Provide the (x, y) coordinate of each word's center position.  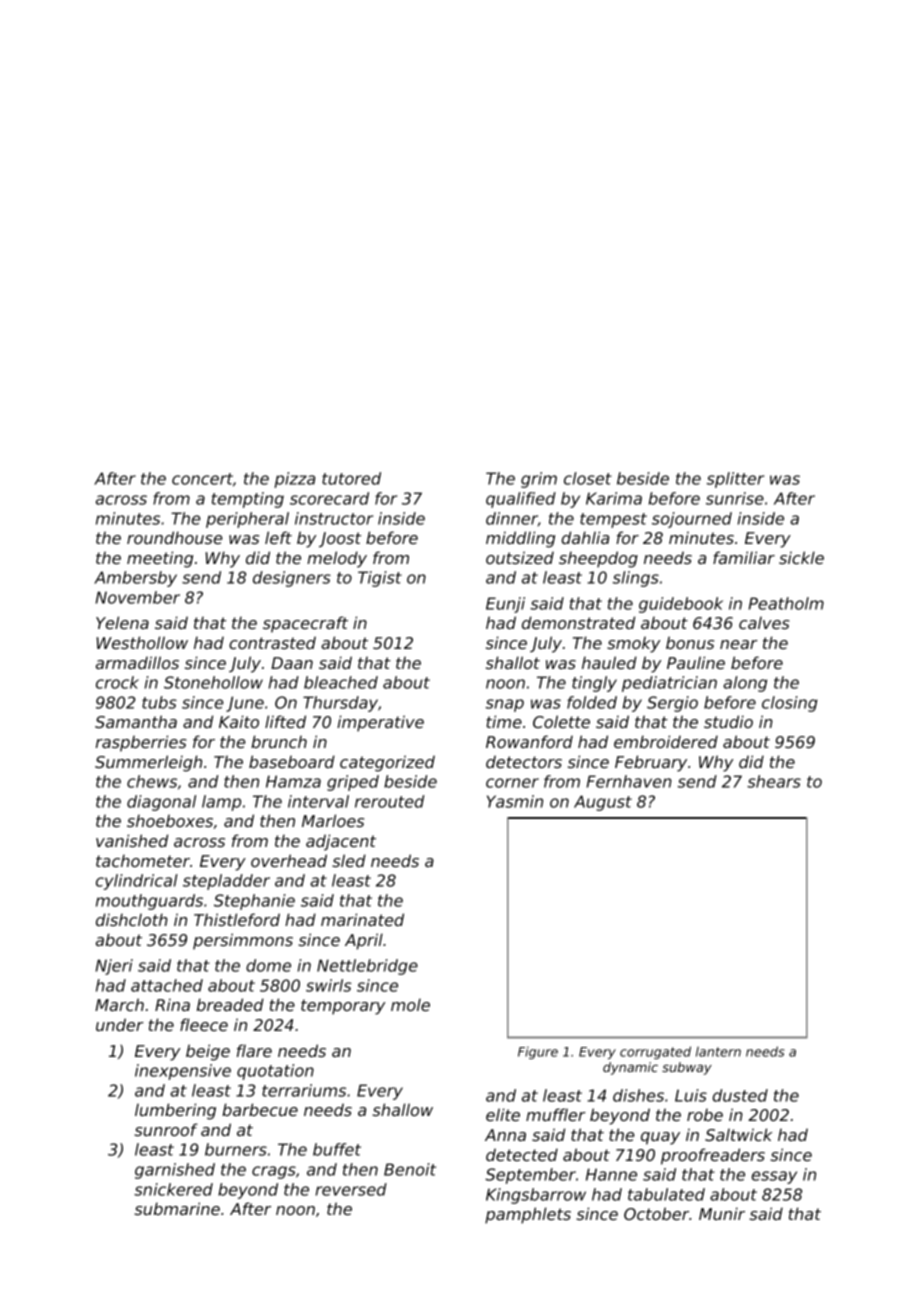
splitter (735, 480)
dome (268, 965)
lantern (718, 1051)
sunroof (166, 1129)
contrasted (272, 642)
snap (505, 705)
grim (539, 480)
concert (202, 479)
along (745, 684)
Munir (722, 1213)
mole (410, 1004)
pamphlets (528, 1215)
